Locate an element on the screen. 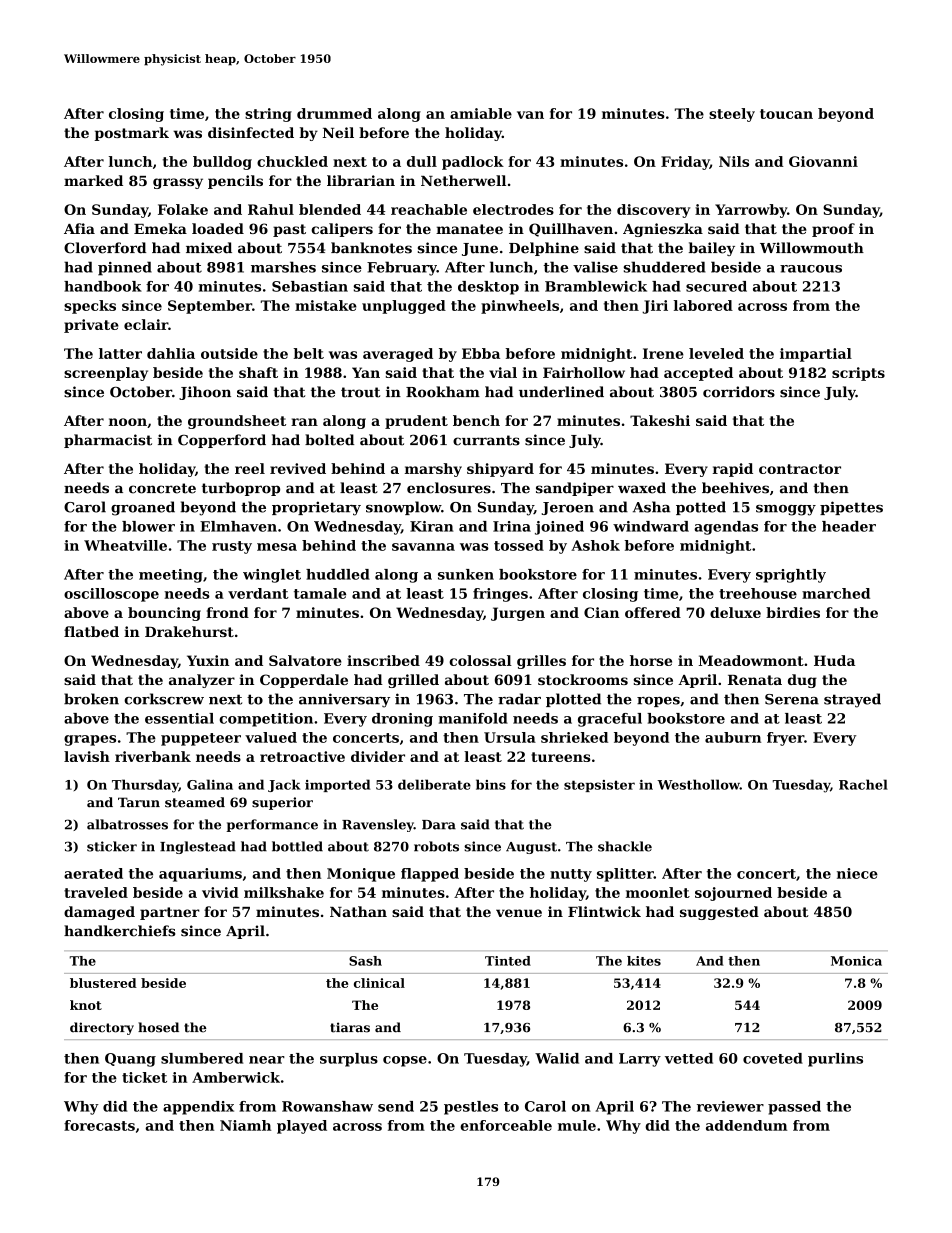 The height and width of the screenshot is (1233, 952). toucan is located at coordinates (786, 114).
